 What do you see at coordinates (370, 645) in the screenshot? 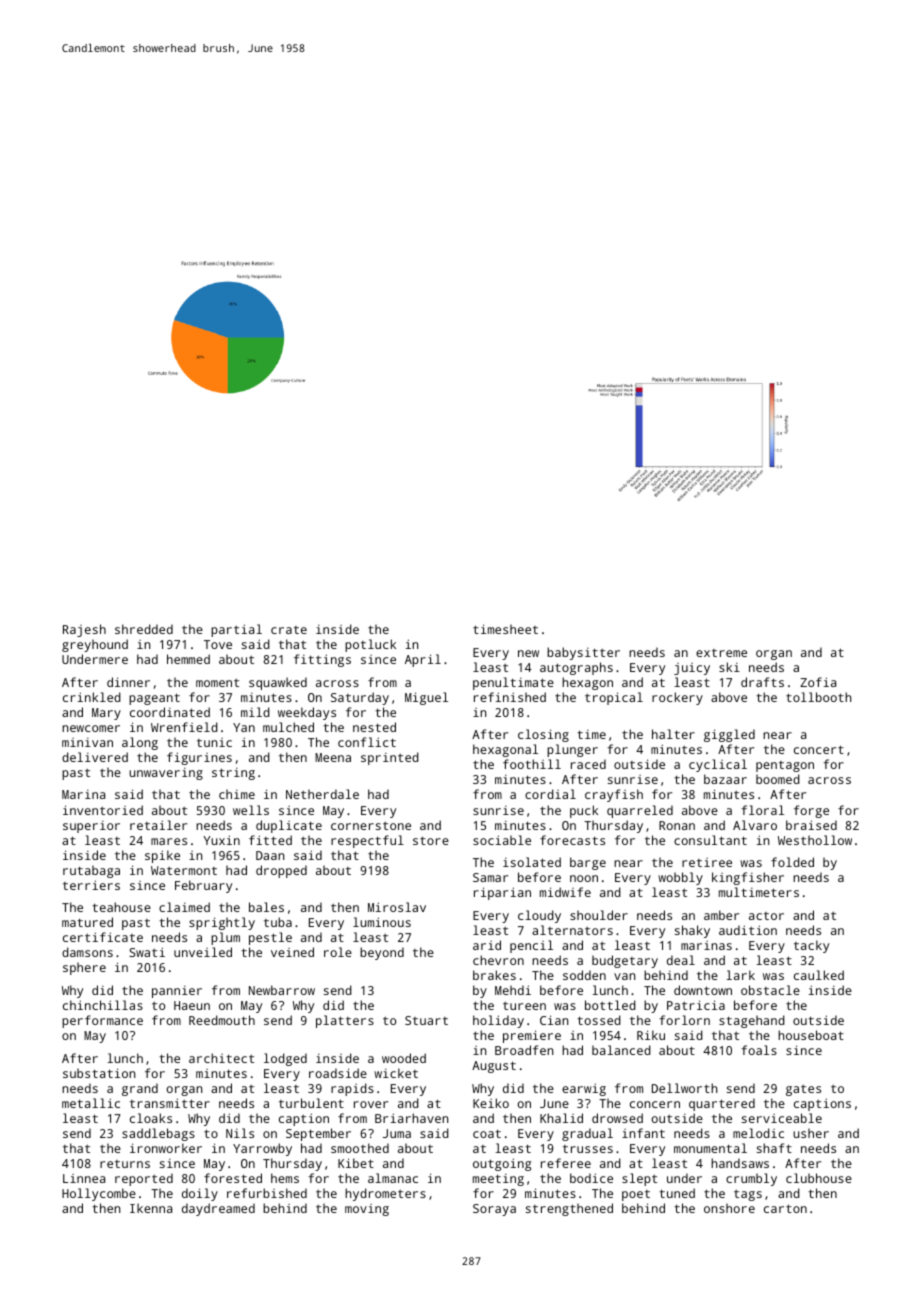
I see `potluck` at bounding box center [370, 645].
